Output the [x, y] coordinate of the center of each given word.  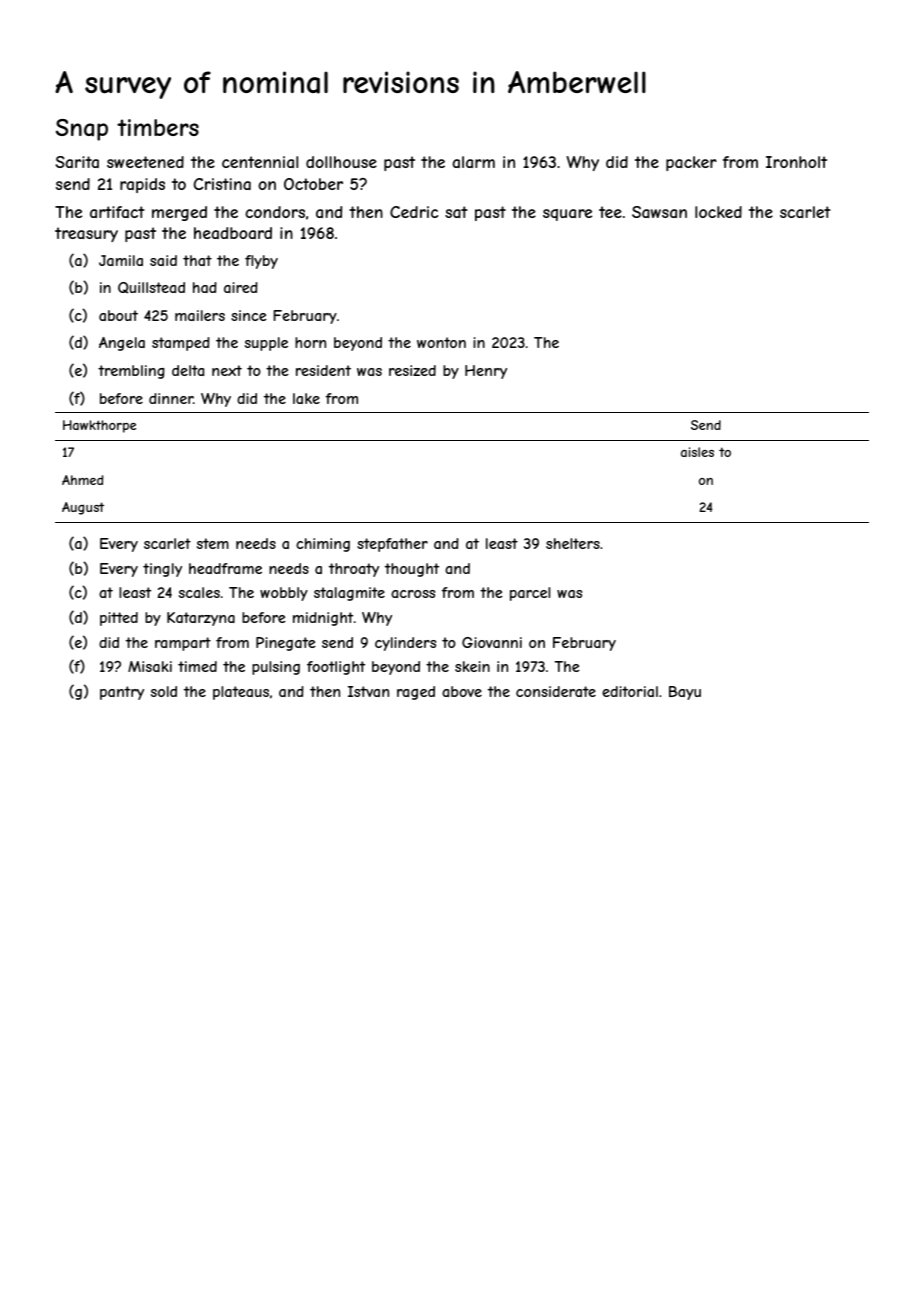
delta [188, 370]
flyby [261, 262]
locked [718, 212]
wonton [441, 342]
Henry [486, 372]
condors [275, 212]
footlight [336, 668]
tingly [162, 570]
